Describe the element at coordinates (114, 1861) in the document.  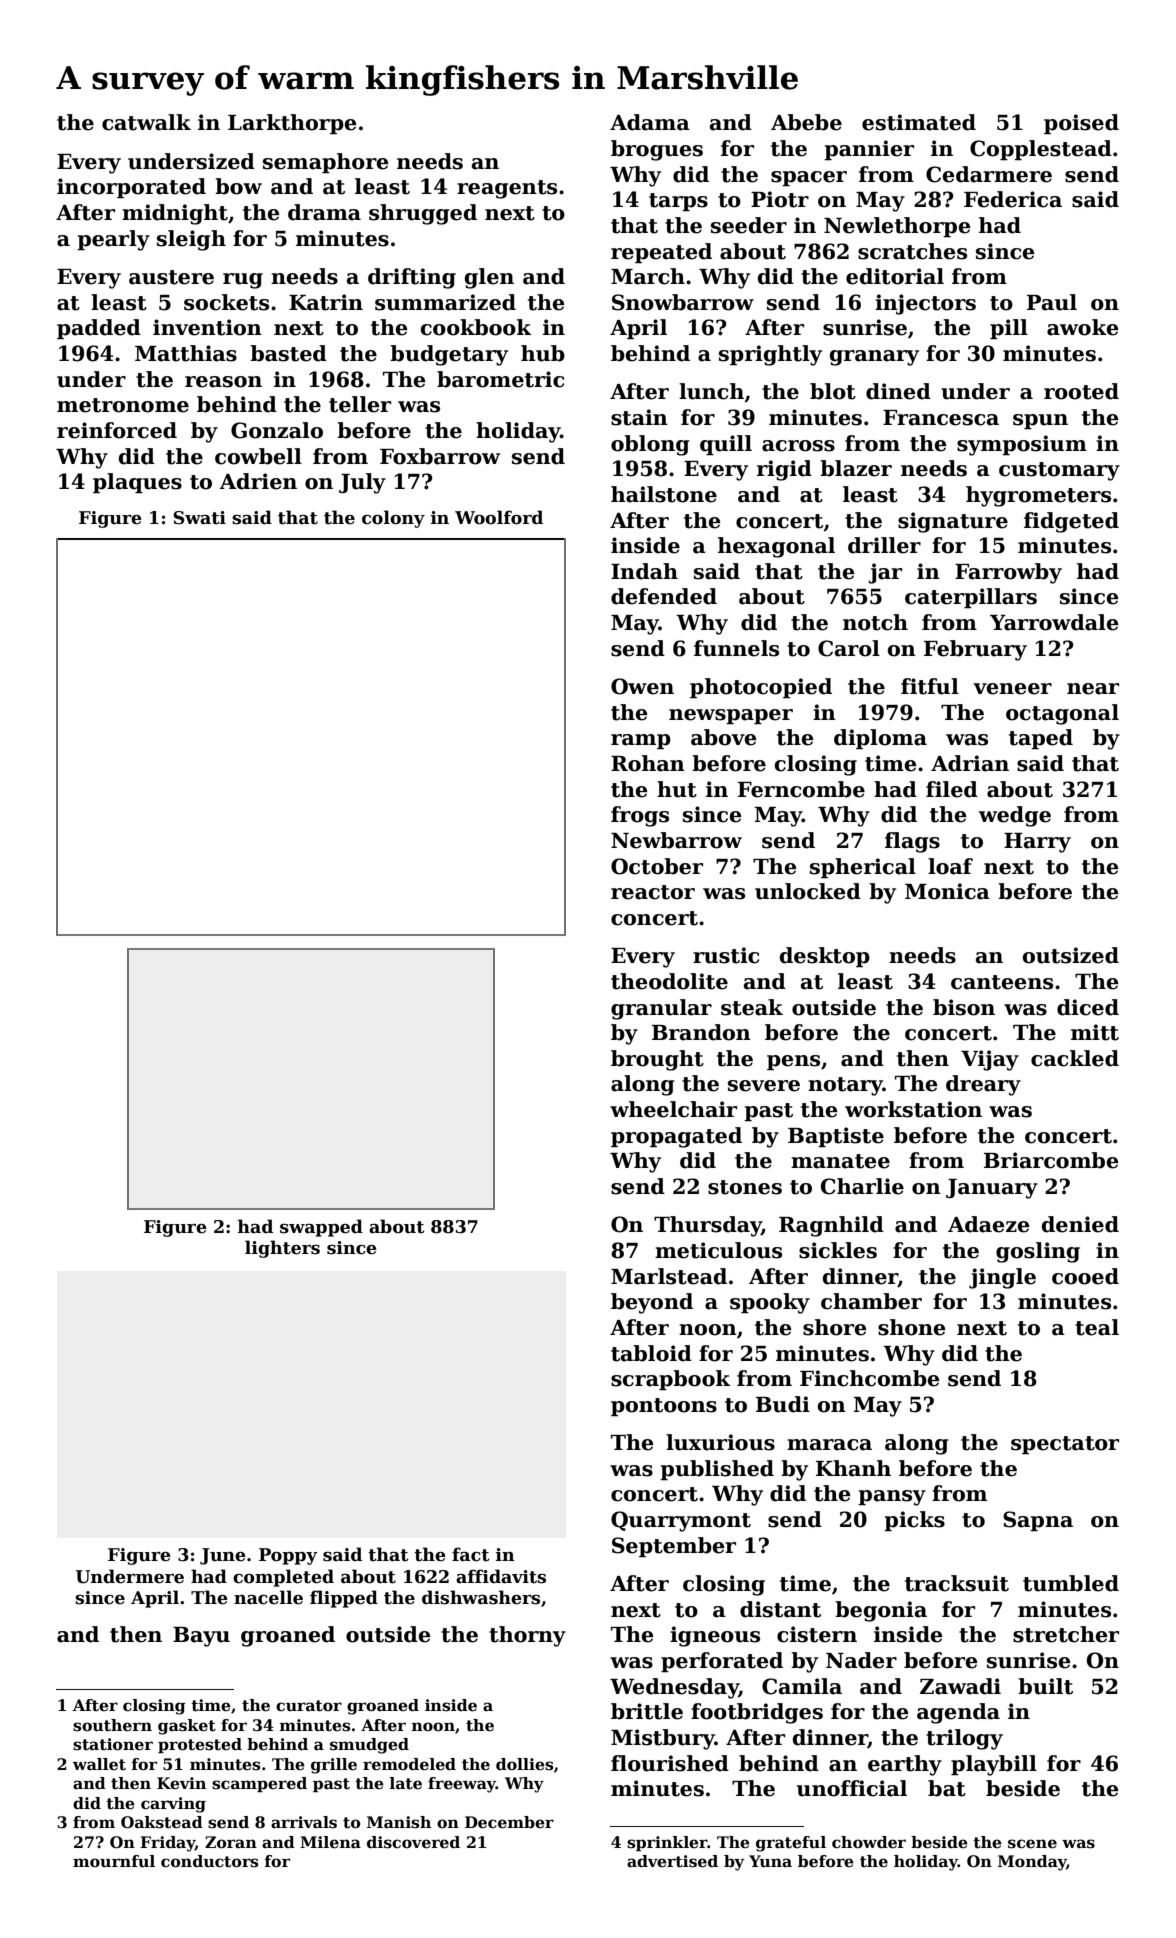
I see `mournful` at that location.
